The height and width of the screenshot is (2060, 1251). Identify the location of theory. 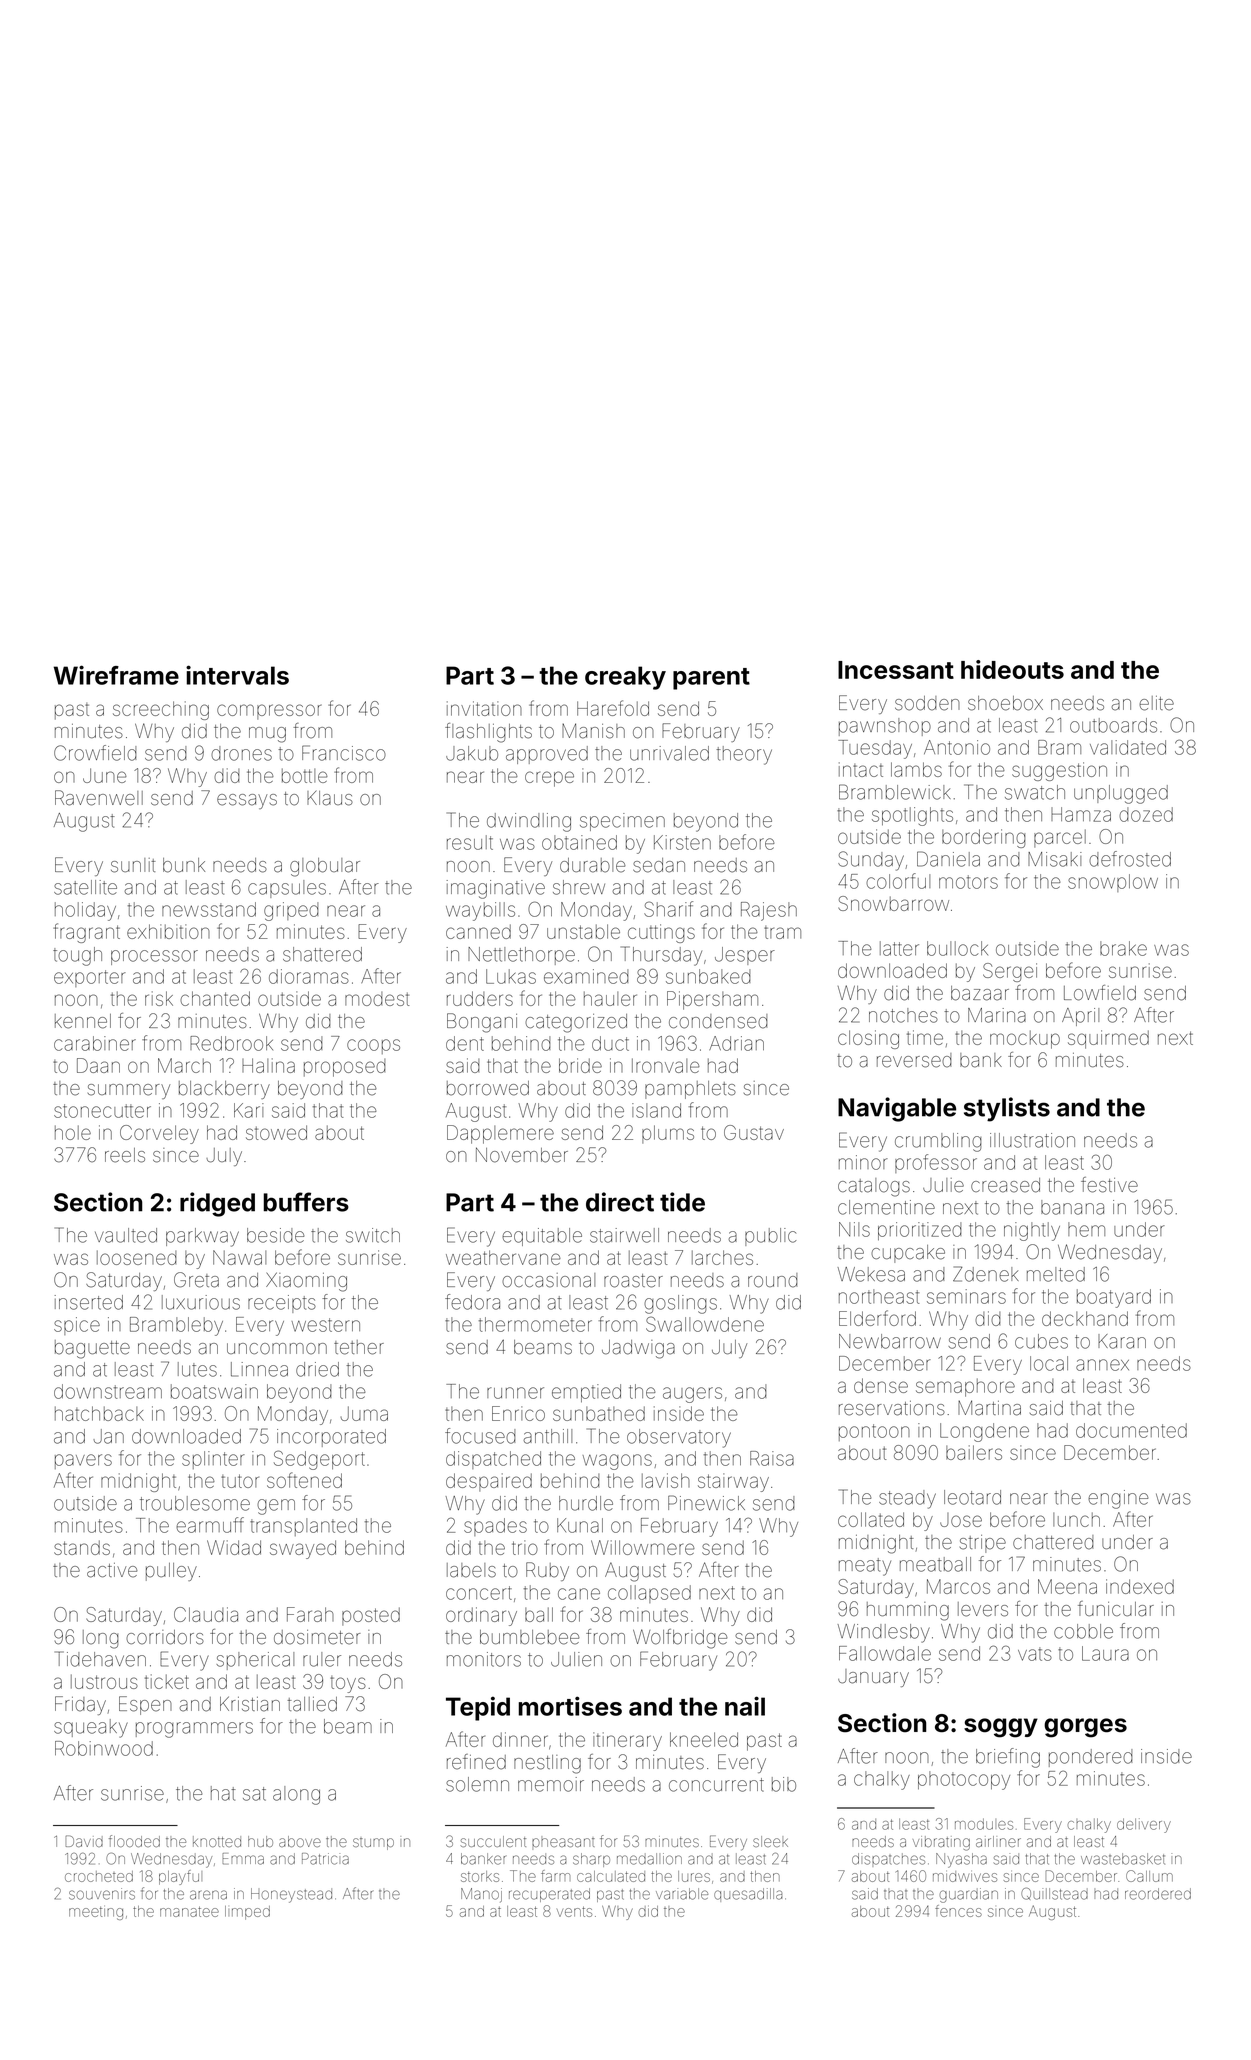
(744, 755).
